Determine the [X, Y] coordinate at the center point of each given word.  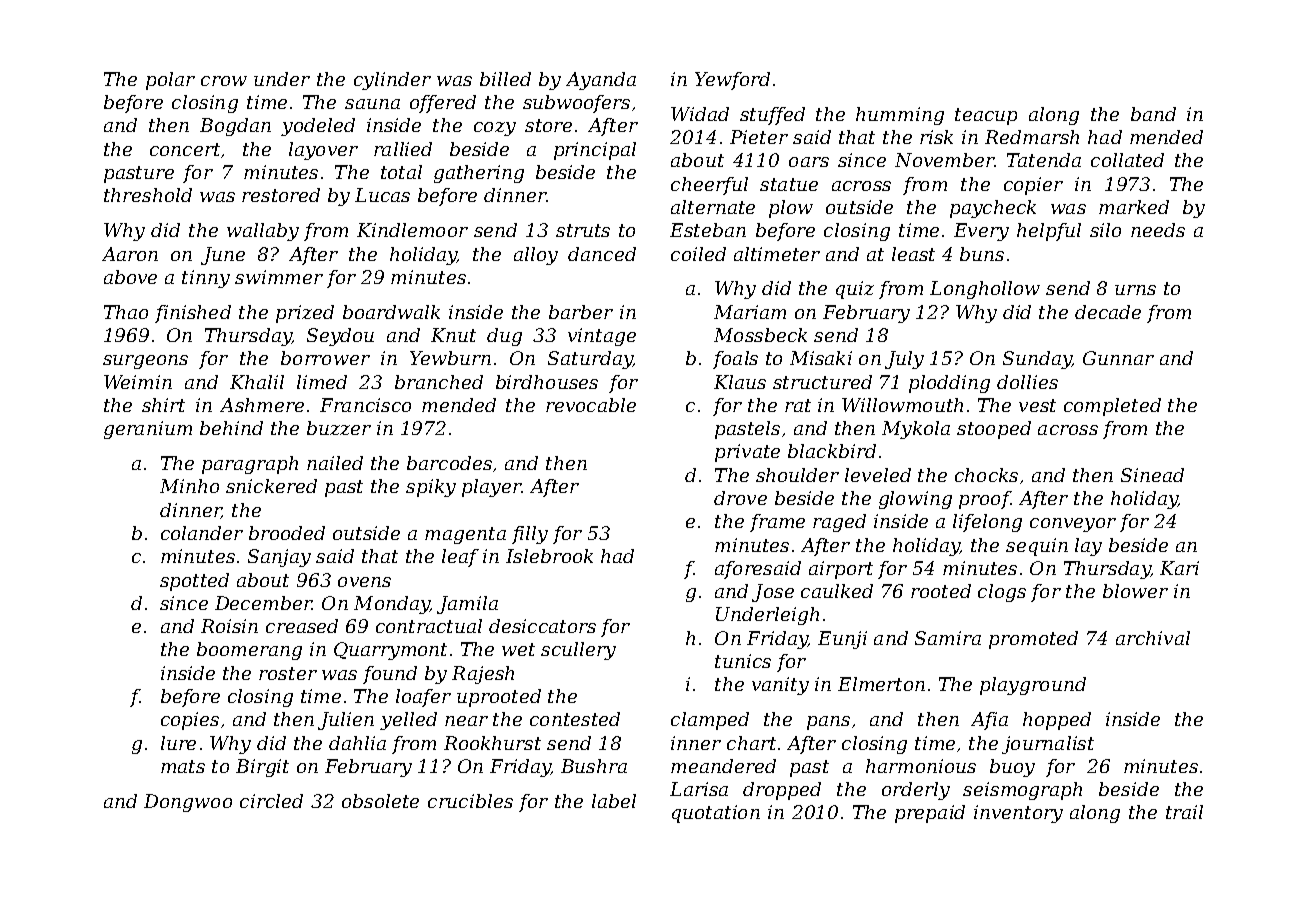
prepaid [930, 814]
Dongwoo [188, 803]
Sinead [1152, 475]
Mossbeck [760, 335]
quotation [716, 814]
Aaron [130, 254]
